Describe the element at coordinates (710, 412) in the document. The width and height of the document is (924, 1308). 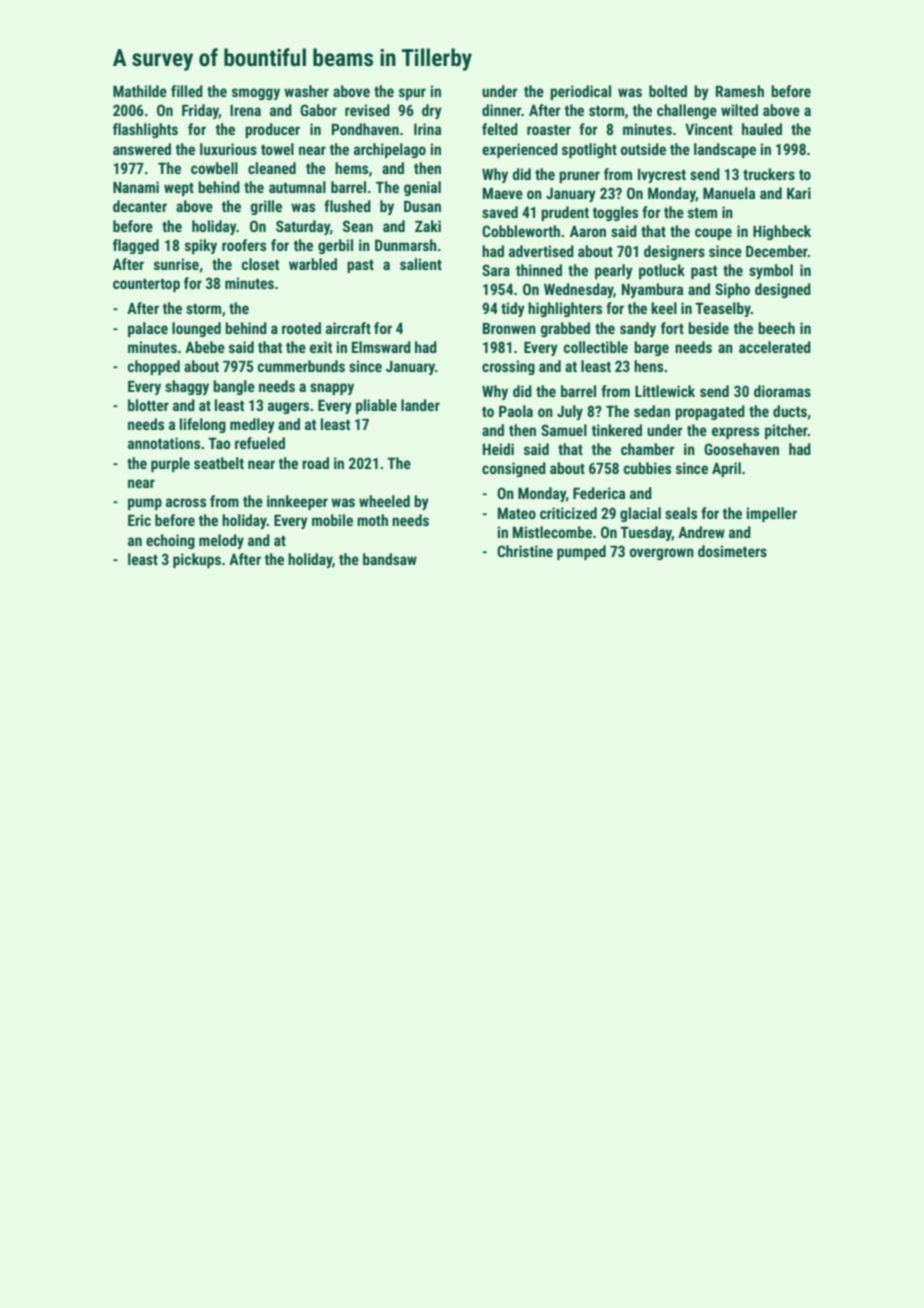
I see `propagated` at that location.
